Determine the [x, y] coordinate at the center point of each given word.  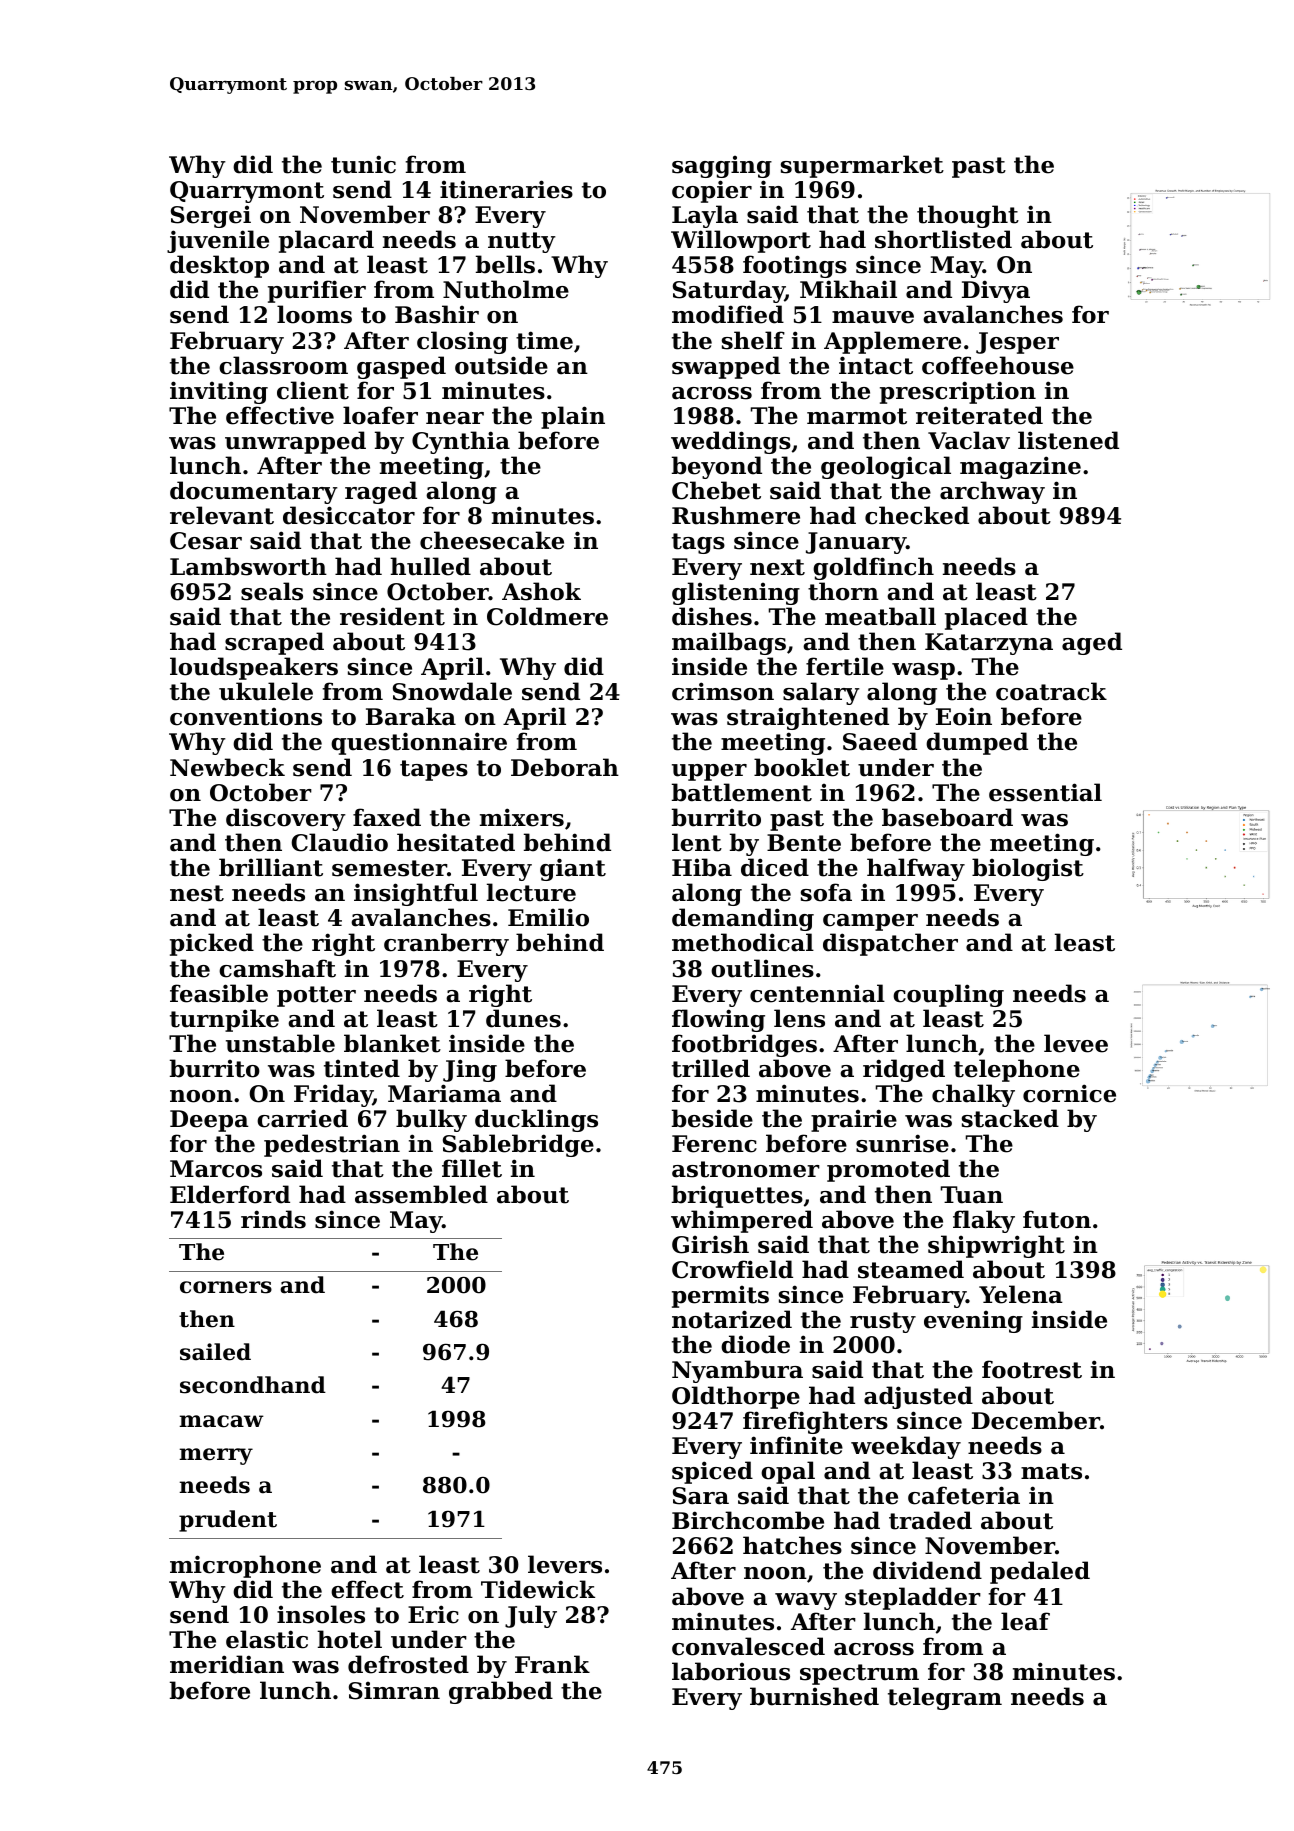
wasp [923, 671]
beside [712, 1118]
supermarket [862, 166]
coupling [948, 995]
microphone [245, 1566]
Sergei [211, 217]
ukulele [266, 691]
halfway [916, 869]
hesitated [456, 842]
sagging [722, 167]
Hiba [702, 867]
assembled [421, 1194]
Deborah [565, 767]
